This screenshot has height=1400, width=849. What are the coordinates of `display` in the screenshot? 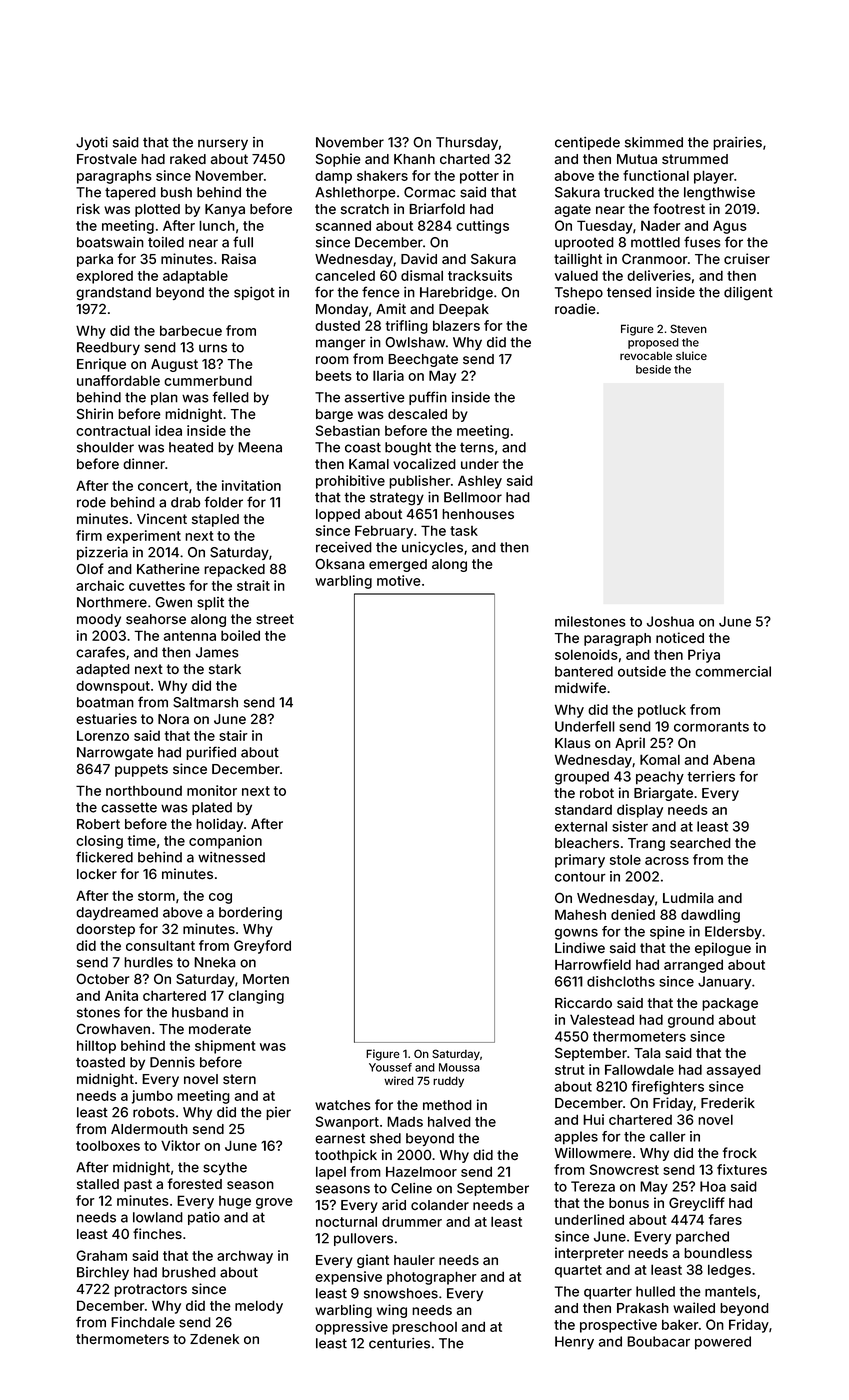 It's located at (640, 811).
